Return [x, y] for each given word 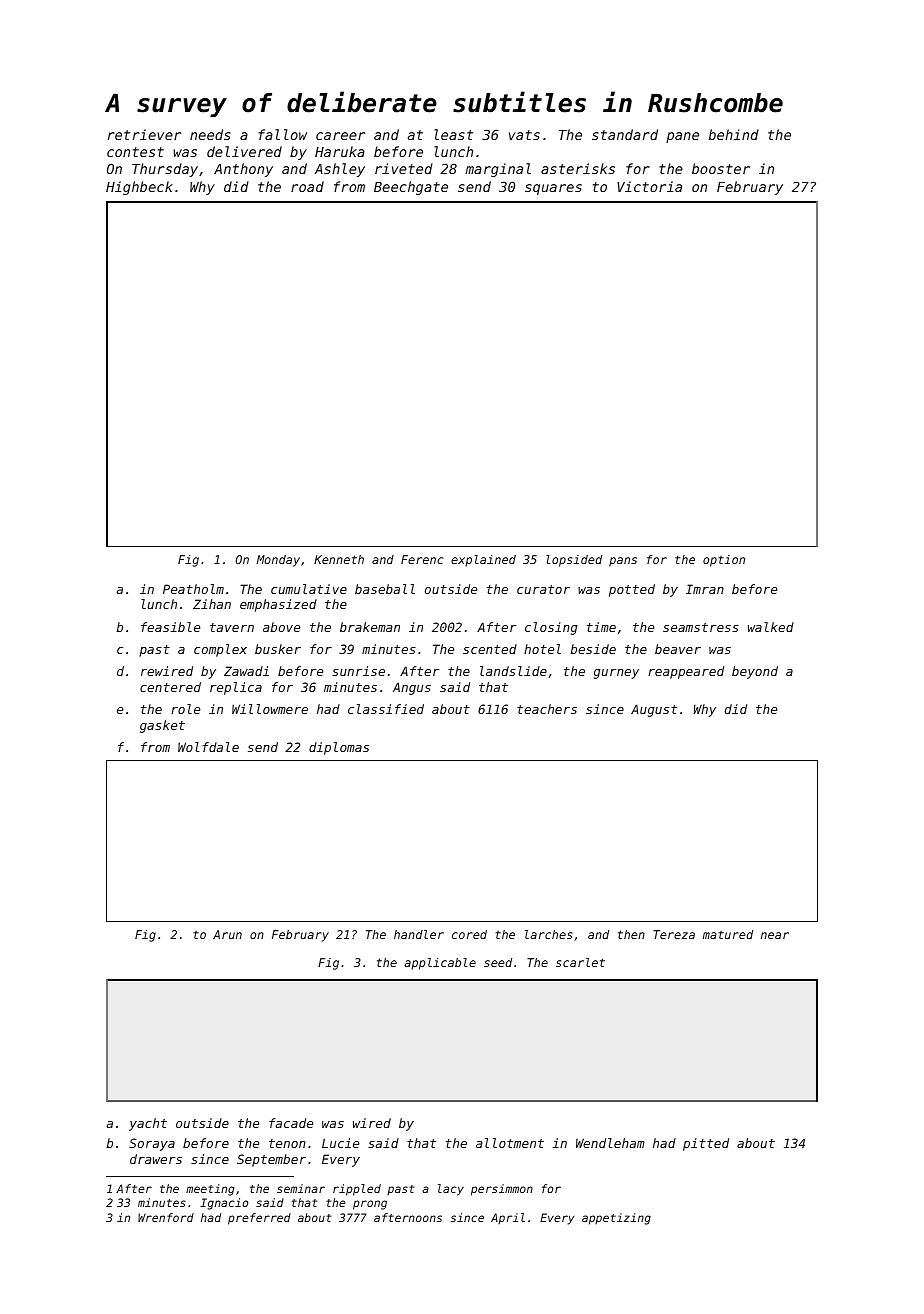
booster [721, 168]
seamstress [701, 627]
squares [553, 189]
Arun [227, 934]
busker [278, 649]
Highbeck [139, 188]
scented [490, 649]
